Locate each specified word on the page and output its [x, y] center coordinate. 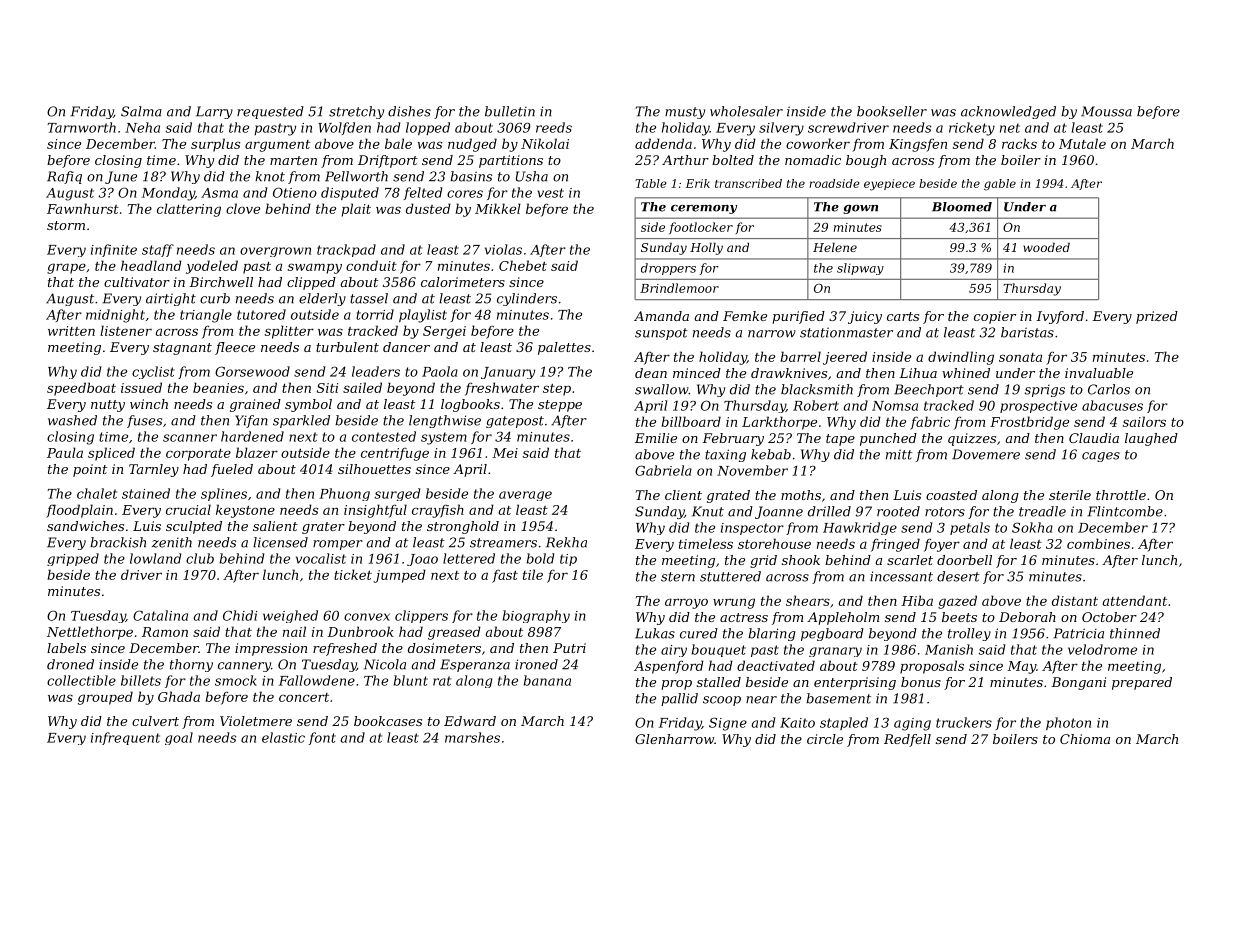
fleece [235, 348]
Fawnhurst [83, 208]
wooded [1046, 247]
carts [903, 316]
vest [551, 193]
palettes [564, 348]
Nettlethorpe [90, 633]
